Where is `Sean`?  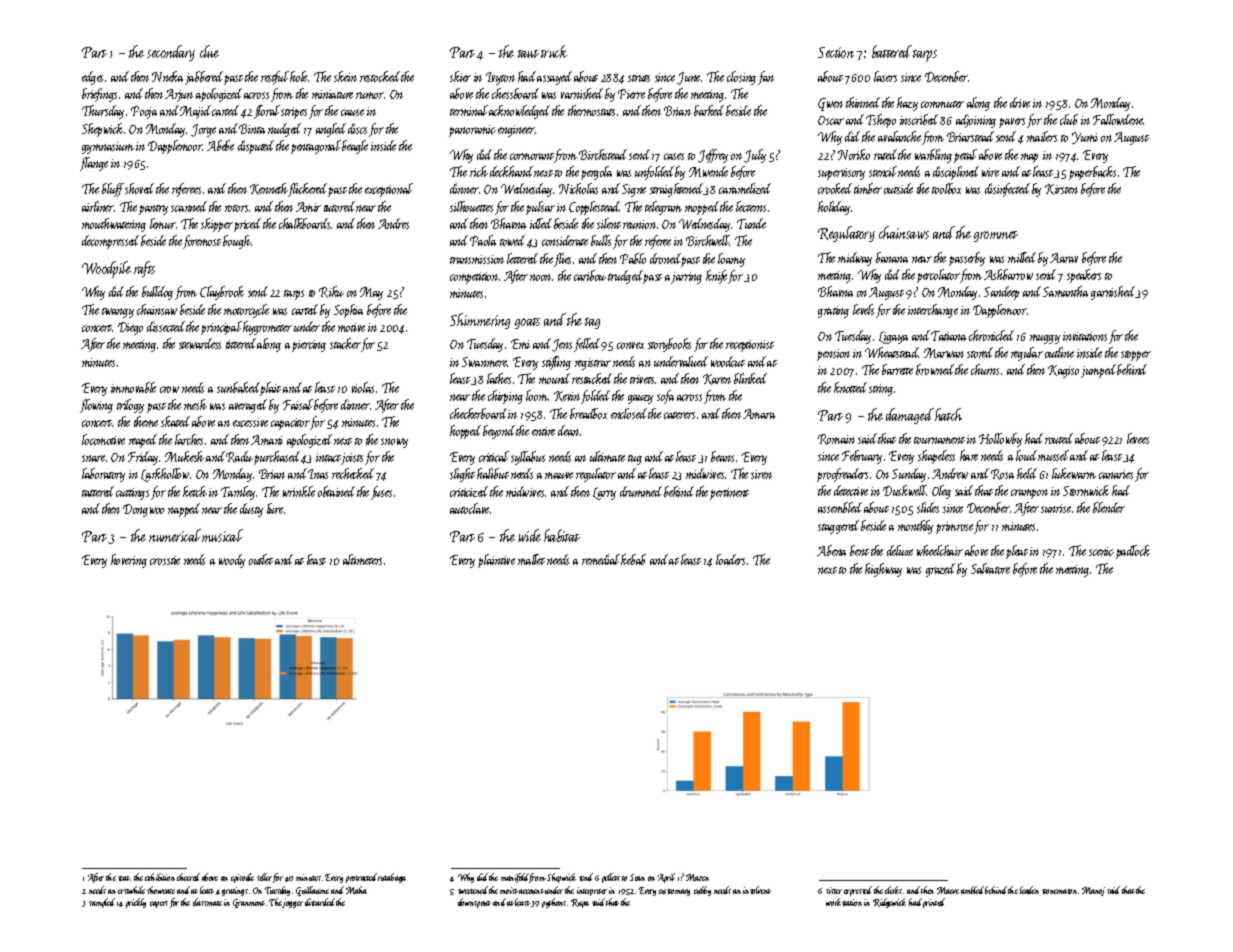
Sean is located at coordinates (637, 877).
